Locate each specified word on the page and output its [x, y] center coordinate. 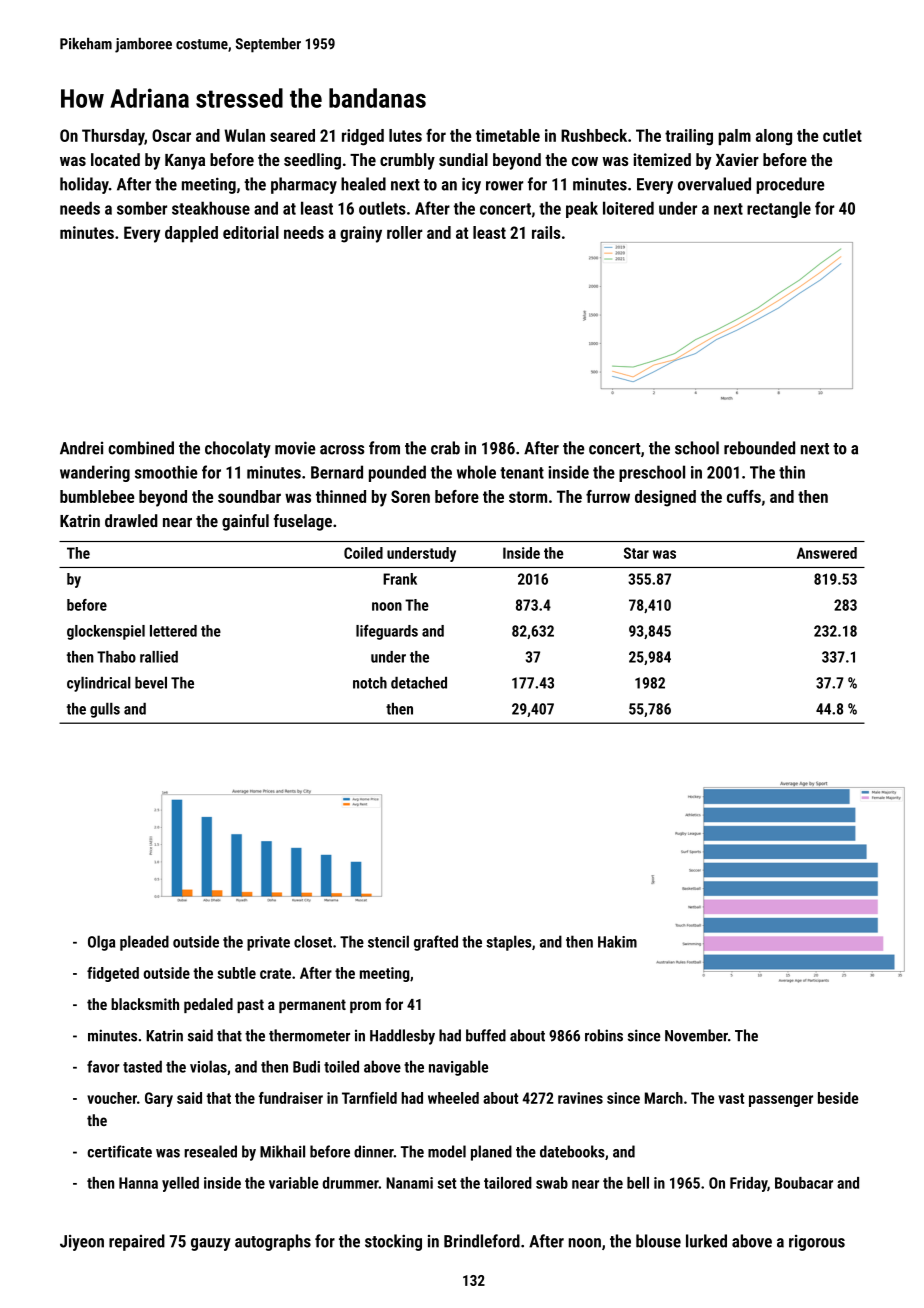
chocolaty [238, 449]
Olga [101, 943]
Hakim [617, 941]
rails [546, 232]
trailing [689, 137]
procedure [790, 185]
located [115, 159]
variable [294, 1183]
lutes [405, 135]
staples [508, 943]
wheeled [453, 1098]
